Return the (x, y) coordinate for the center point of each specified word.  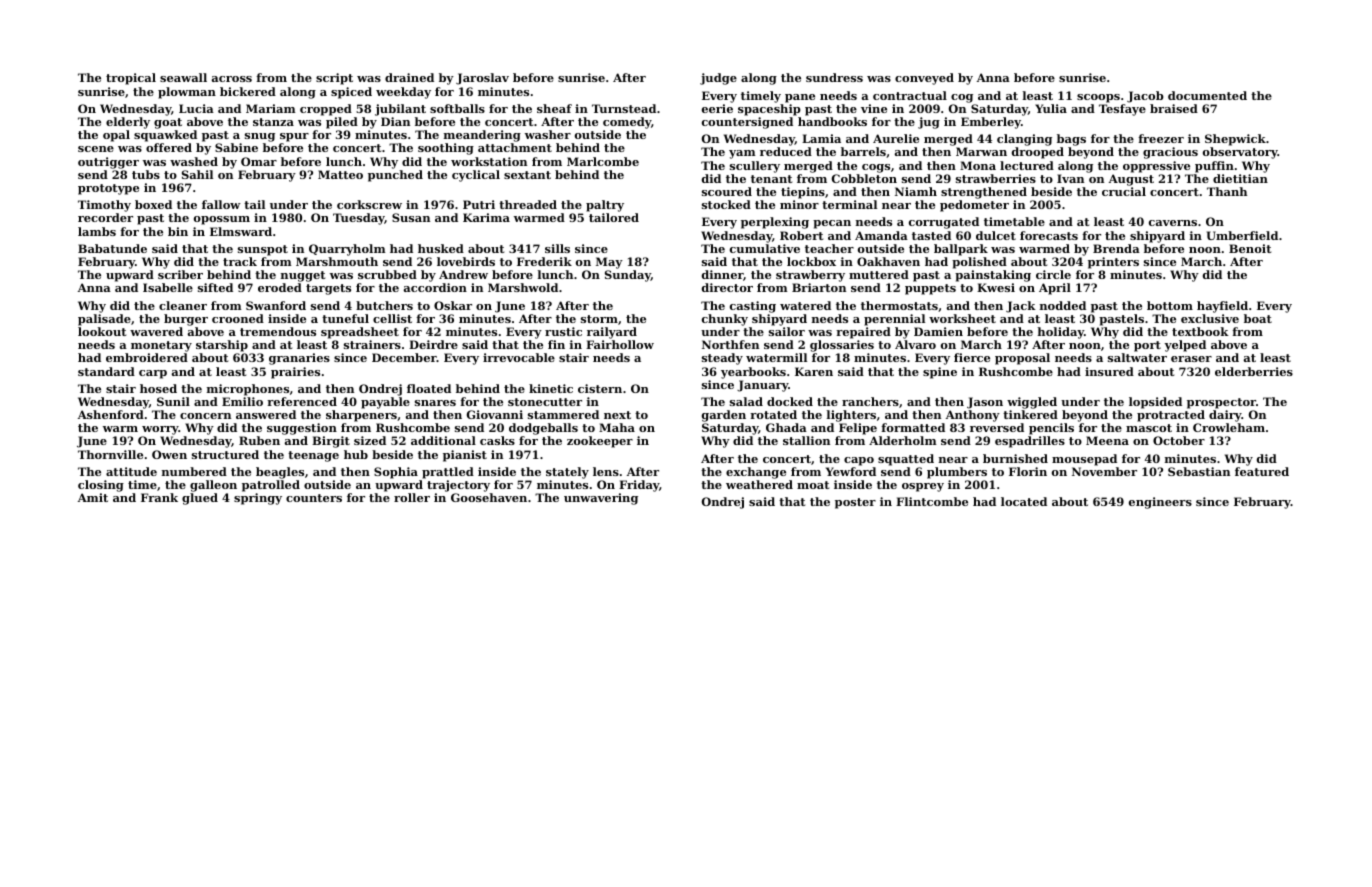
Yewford (851, 471)
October (1179, 440)
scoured (727, 191)
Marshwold (523, 287)
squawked (165, 136)
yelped (1185, 346)
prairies (295, 373)
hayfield (1222, 307)
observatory (1240, 153)
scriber (180, 274)
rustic (563, 331)
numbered (194, 471)
